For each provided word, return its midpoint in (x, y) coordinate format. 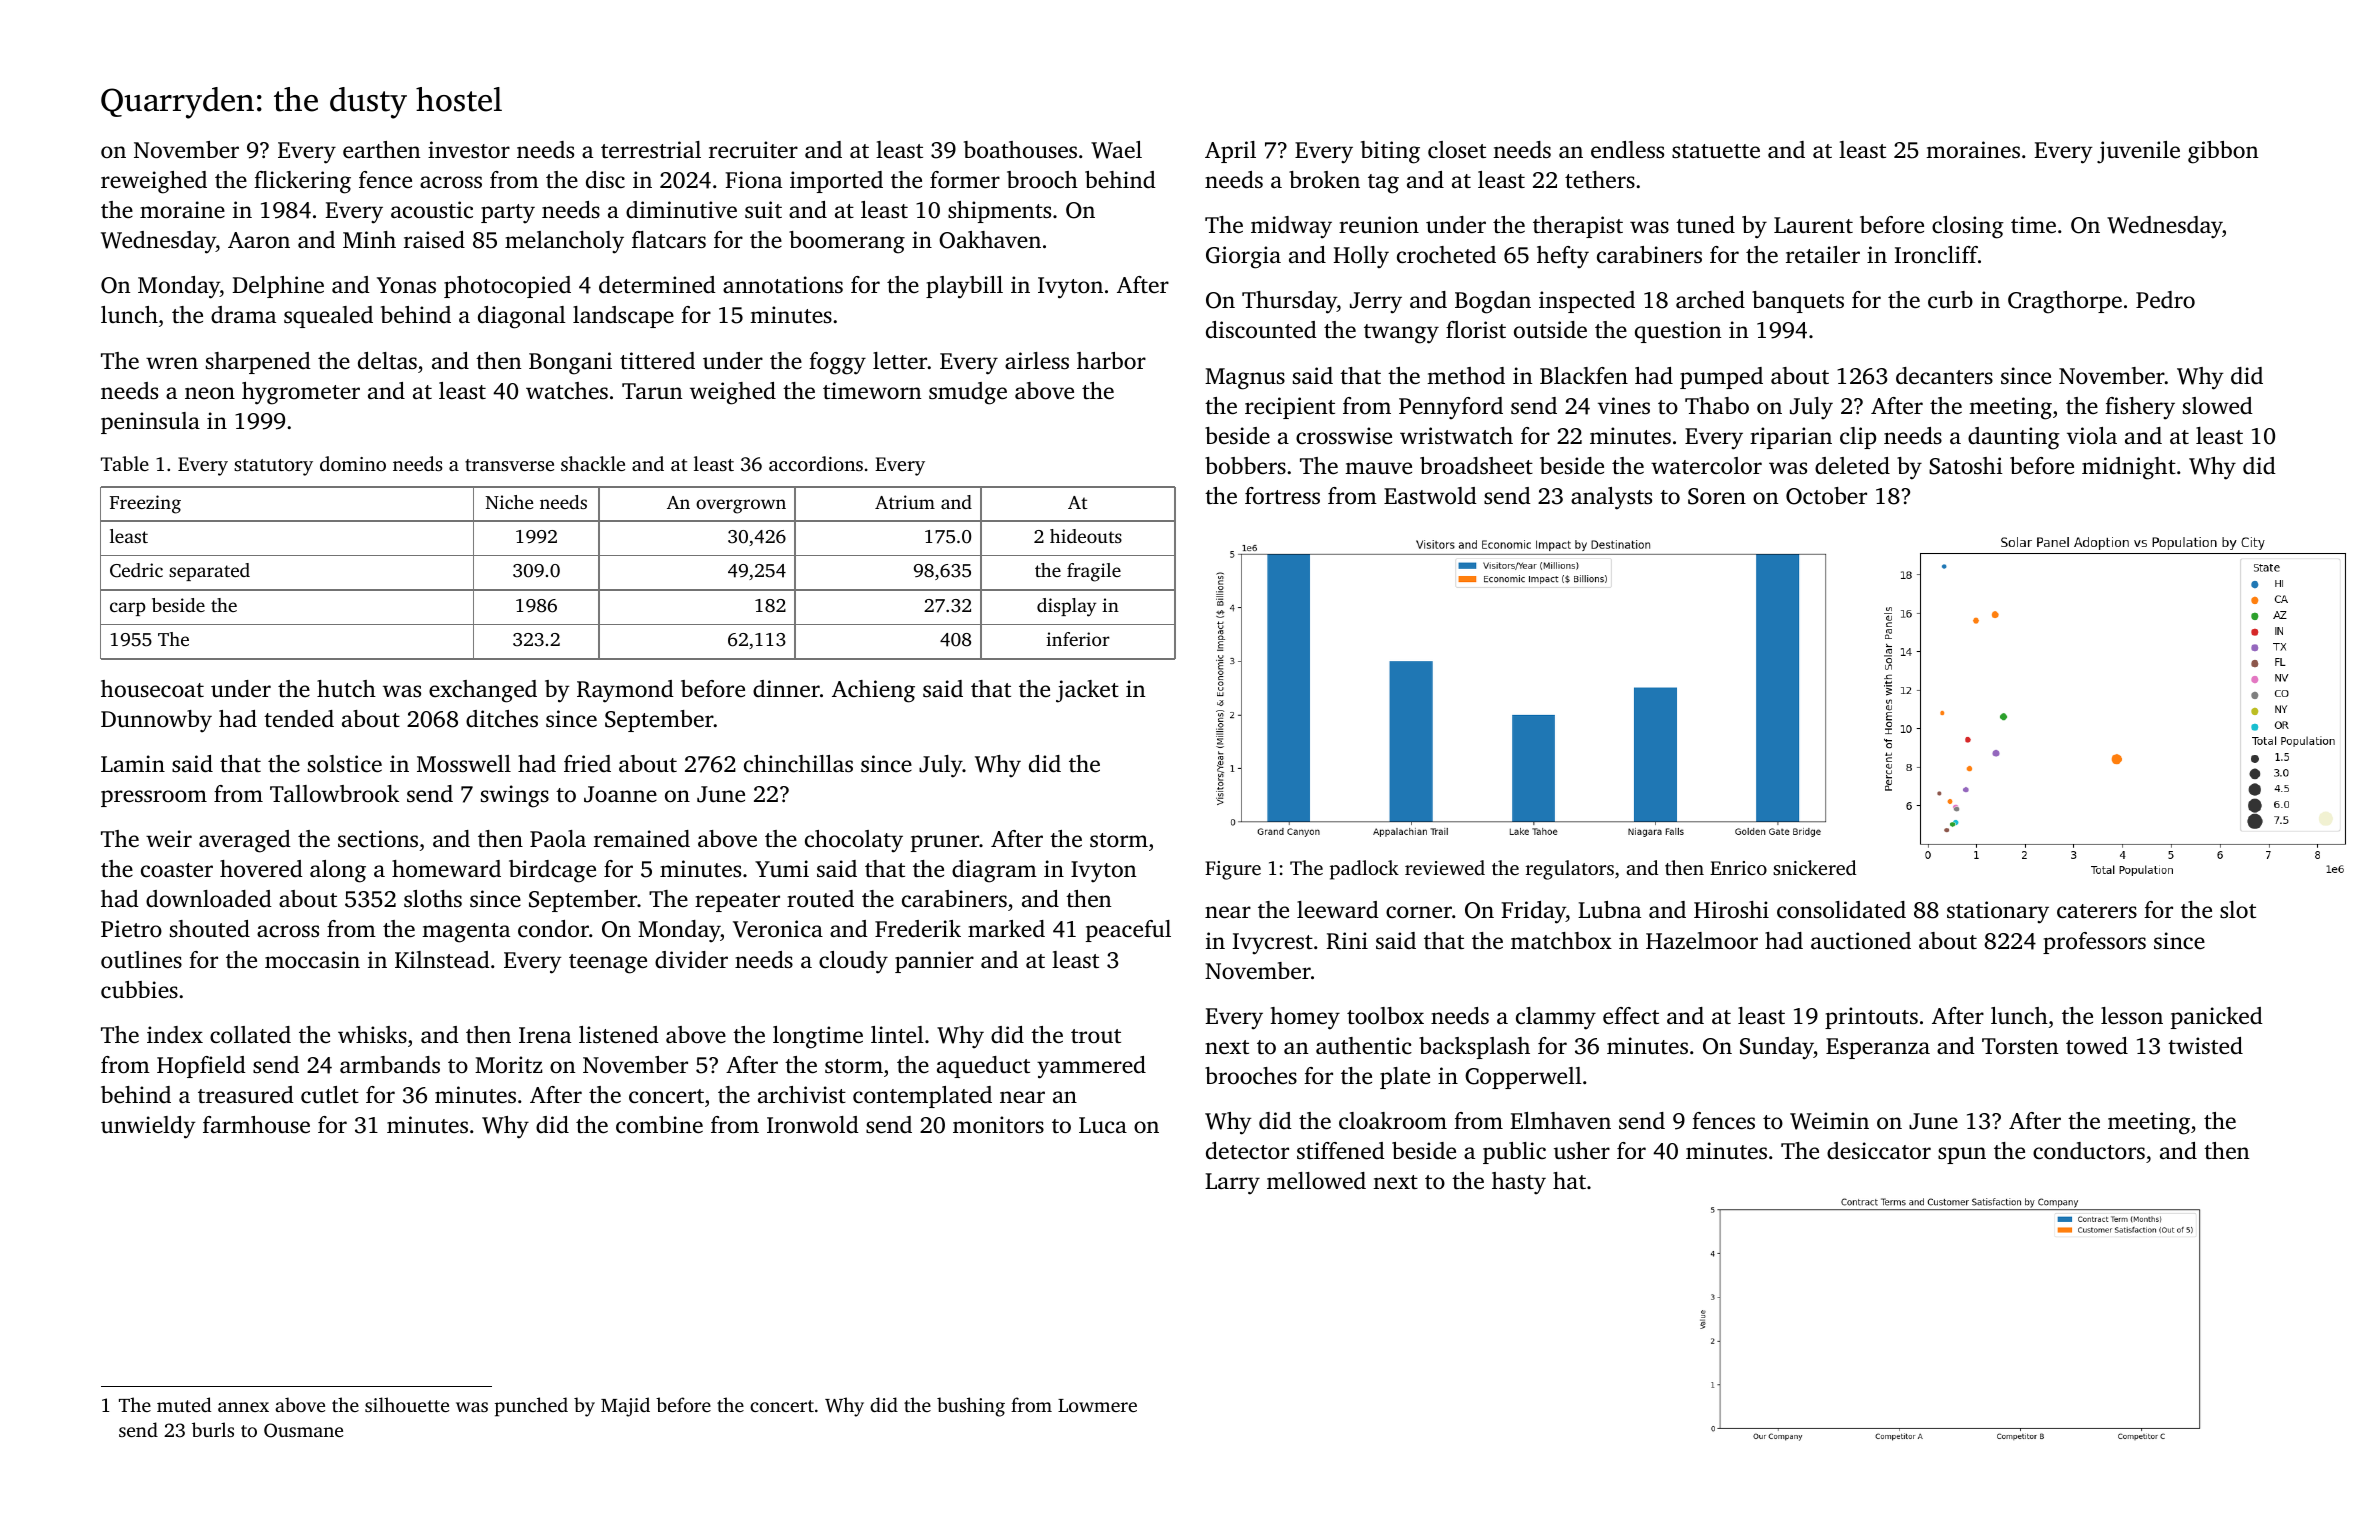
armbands (390, 1065)
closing (1968, 227)
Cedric (136, 570)
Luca (1103, 1125)
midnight (2129, 468)
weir (169, 839)
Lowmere (1097, 1405)
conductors (2089, 1150)
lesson (2132, 1015)
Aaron (259, 240)
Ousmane (303, 1430)
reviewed (1445, 867)
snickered (1814, 867)
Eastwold (1430, 496)
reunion (1379, 225)
